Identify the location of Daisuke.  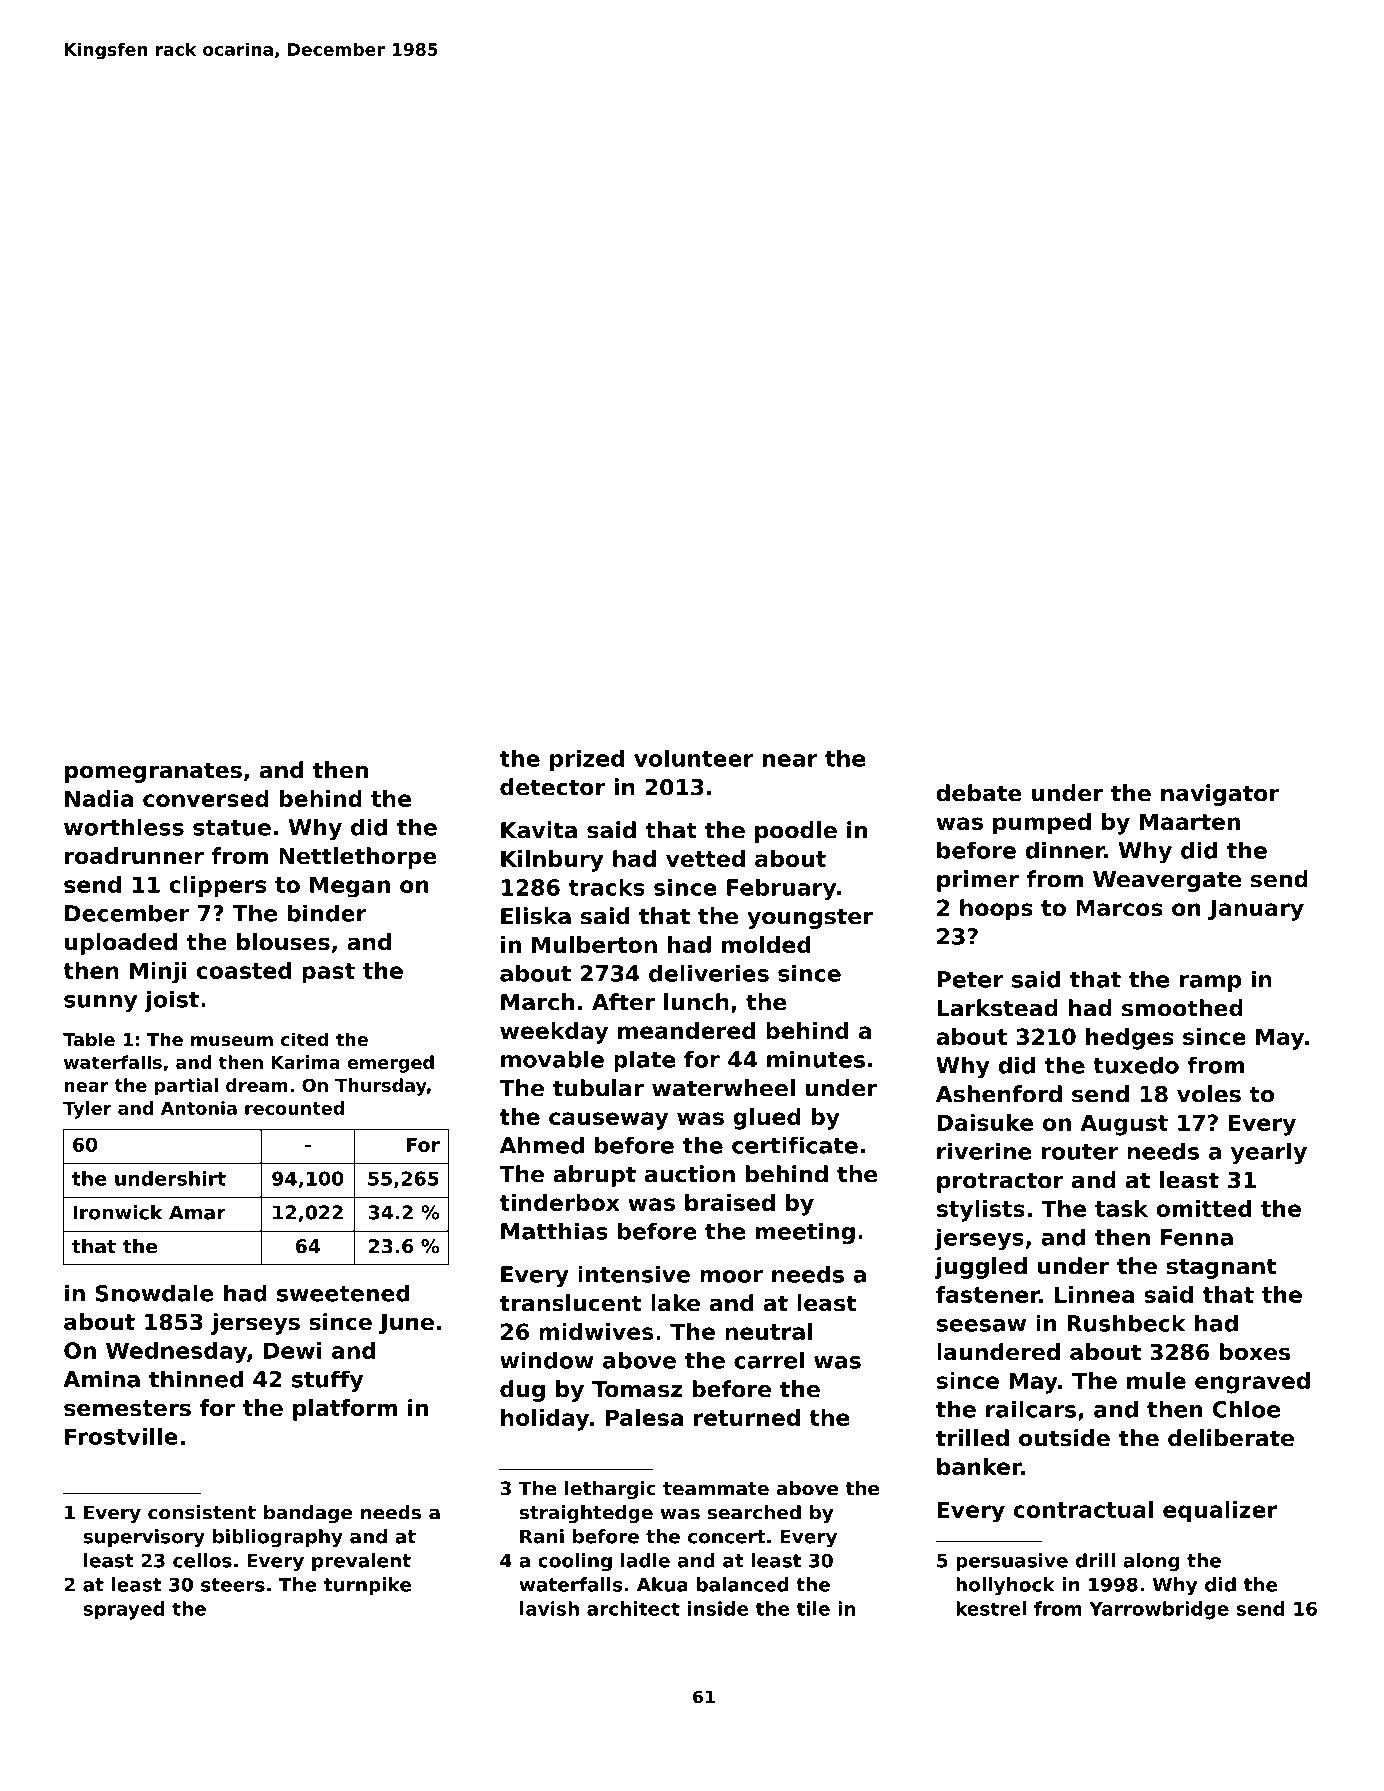
(985, 1122).
